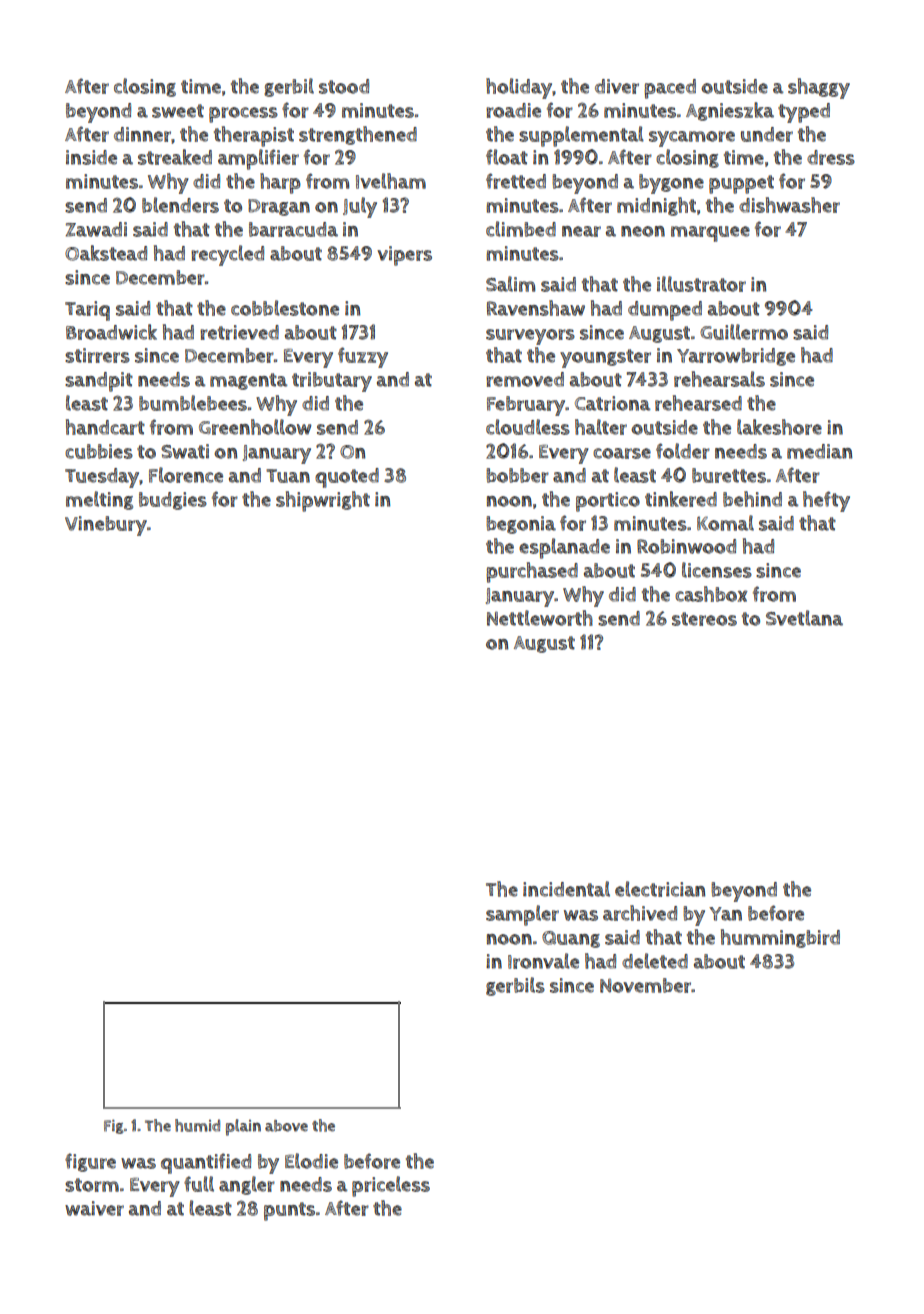 The width and height of the screenshot is (924, 1314). Describe the element at coordinates (540, 618) in the screenshot. I see `Nettleworth` at that location.
